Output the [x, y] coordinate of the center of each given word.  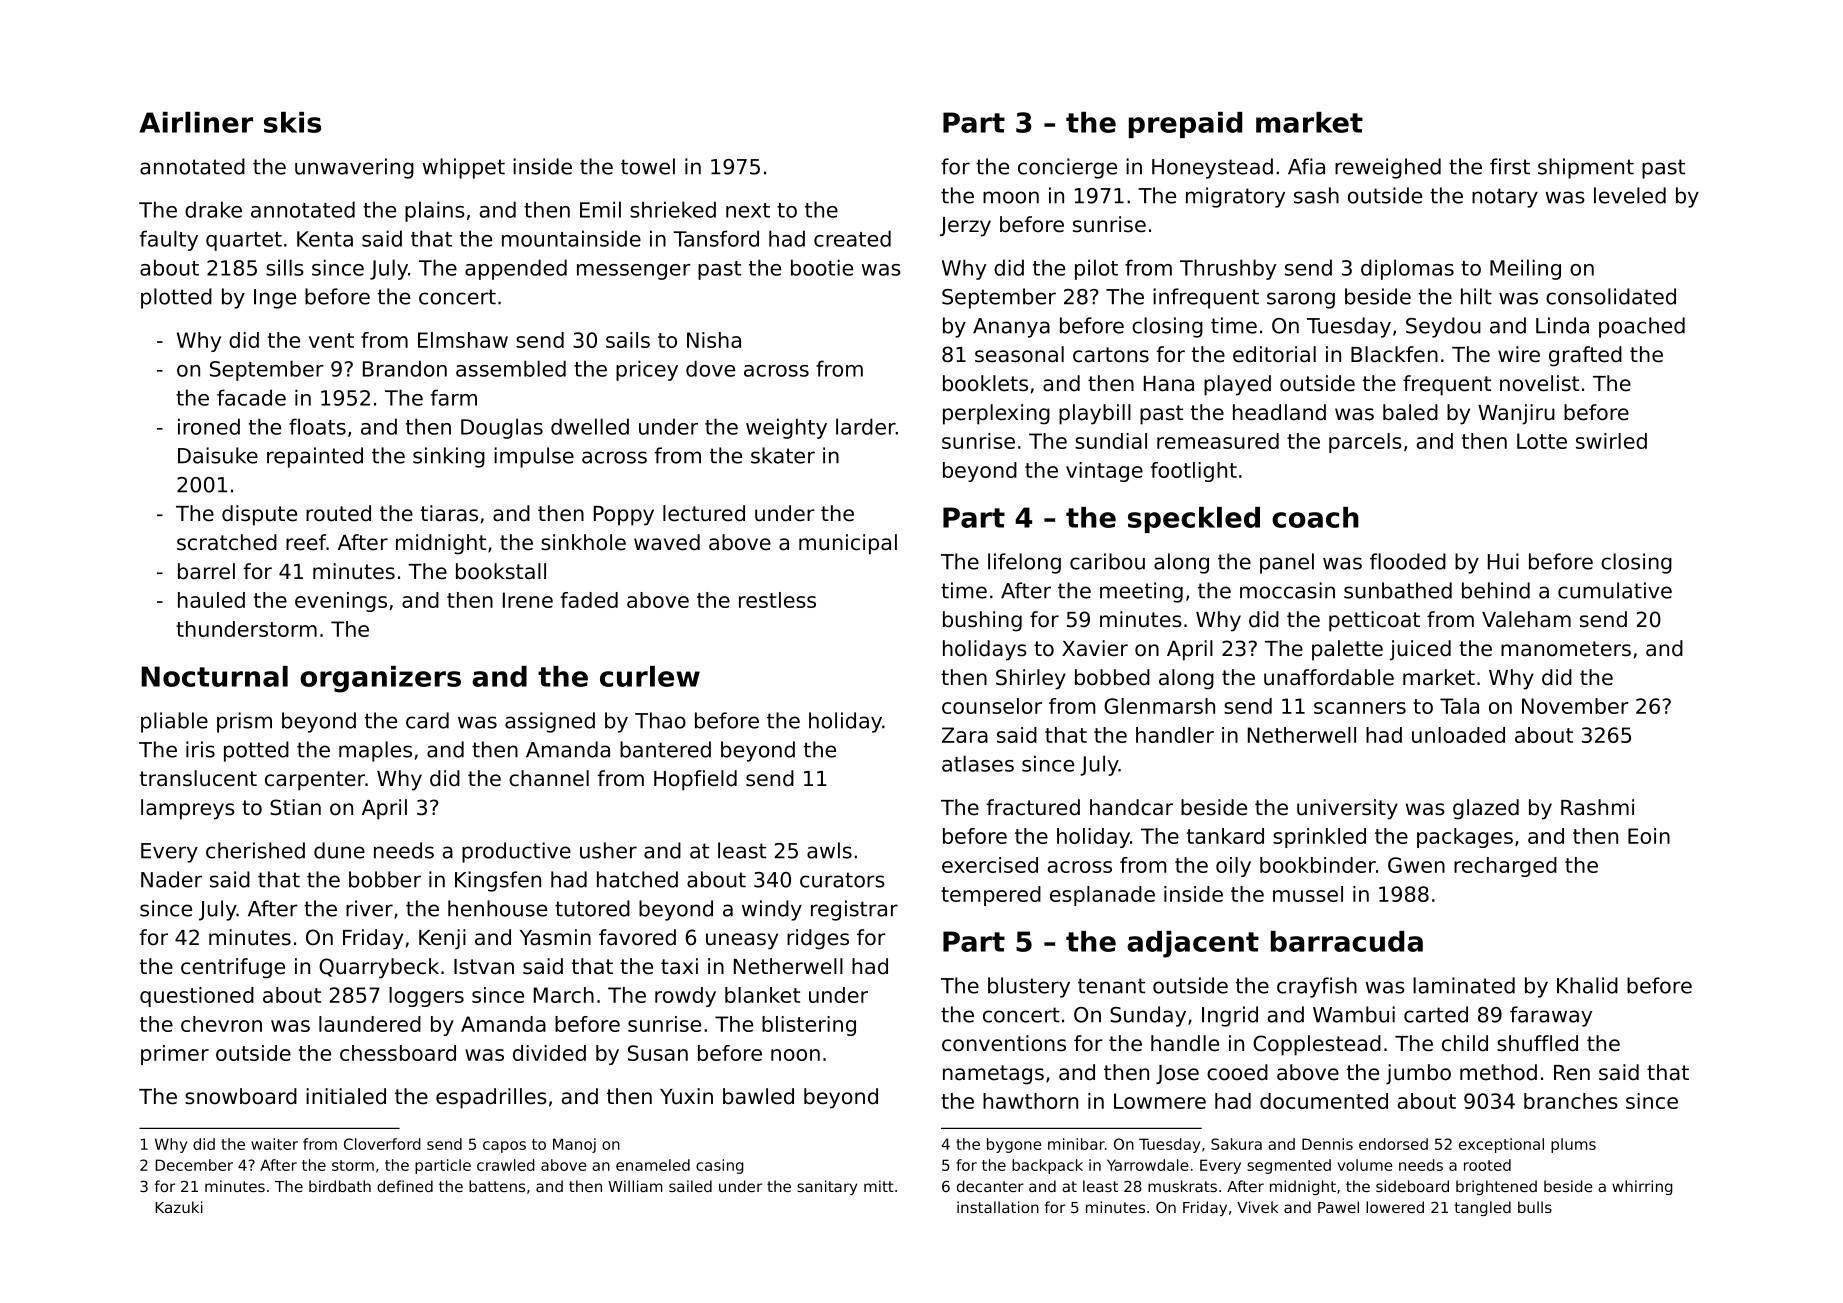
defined [405, 1186]
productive [516, 852]
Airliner [196, 122]
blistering [809, 1026]
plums [1573, 1145]
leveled [1630, 195]
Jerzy [965, 227]
